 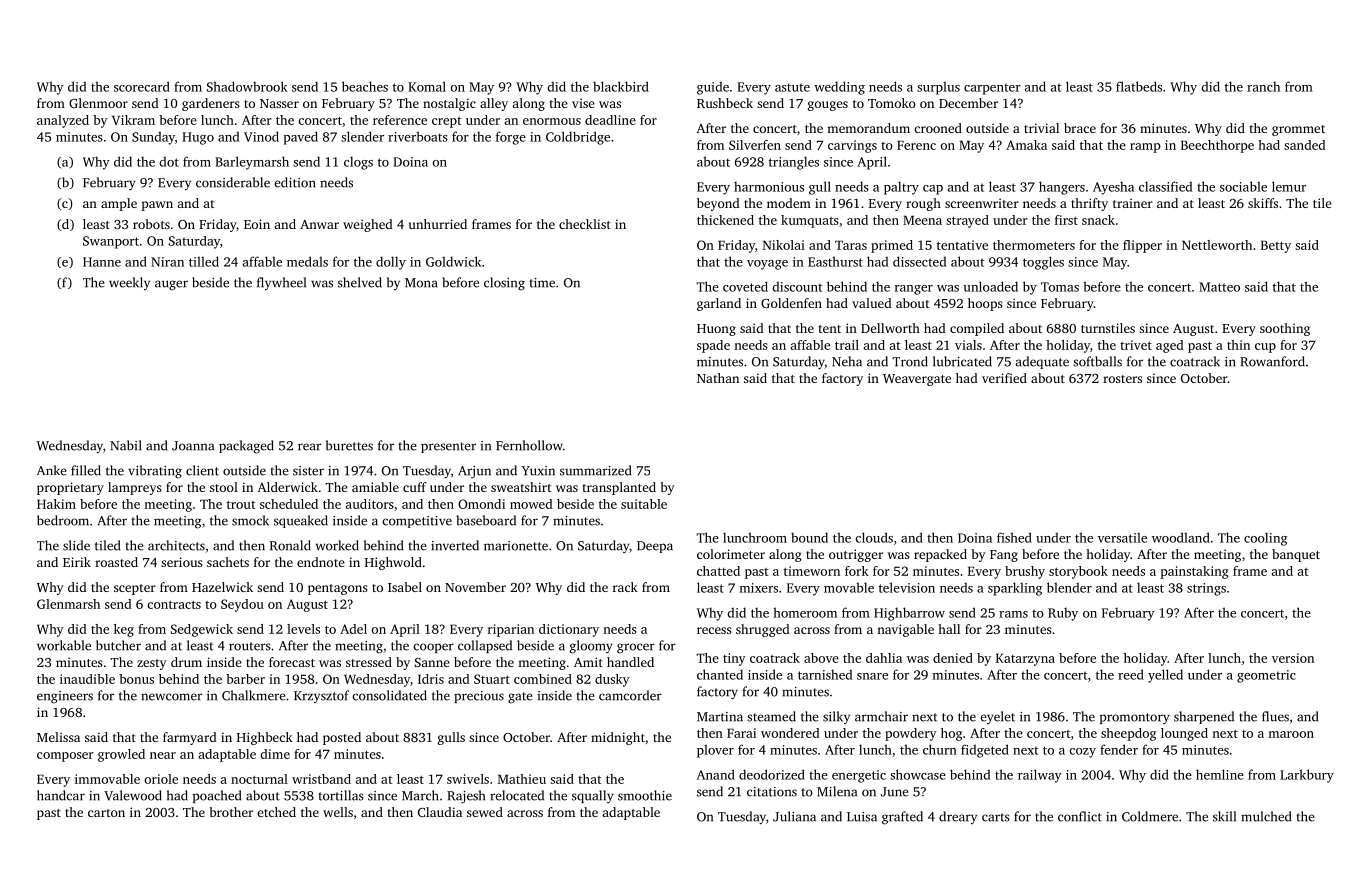 I want to click on scorecard, so click(x=142, y=86).
